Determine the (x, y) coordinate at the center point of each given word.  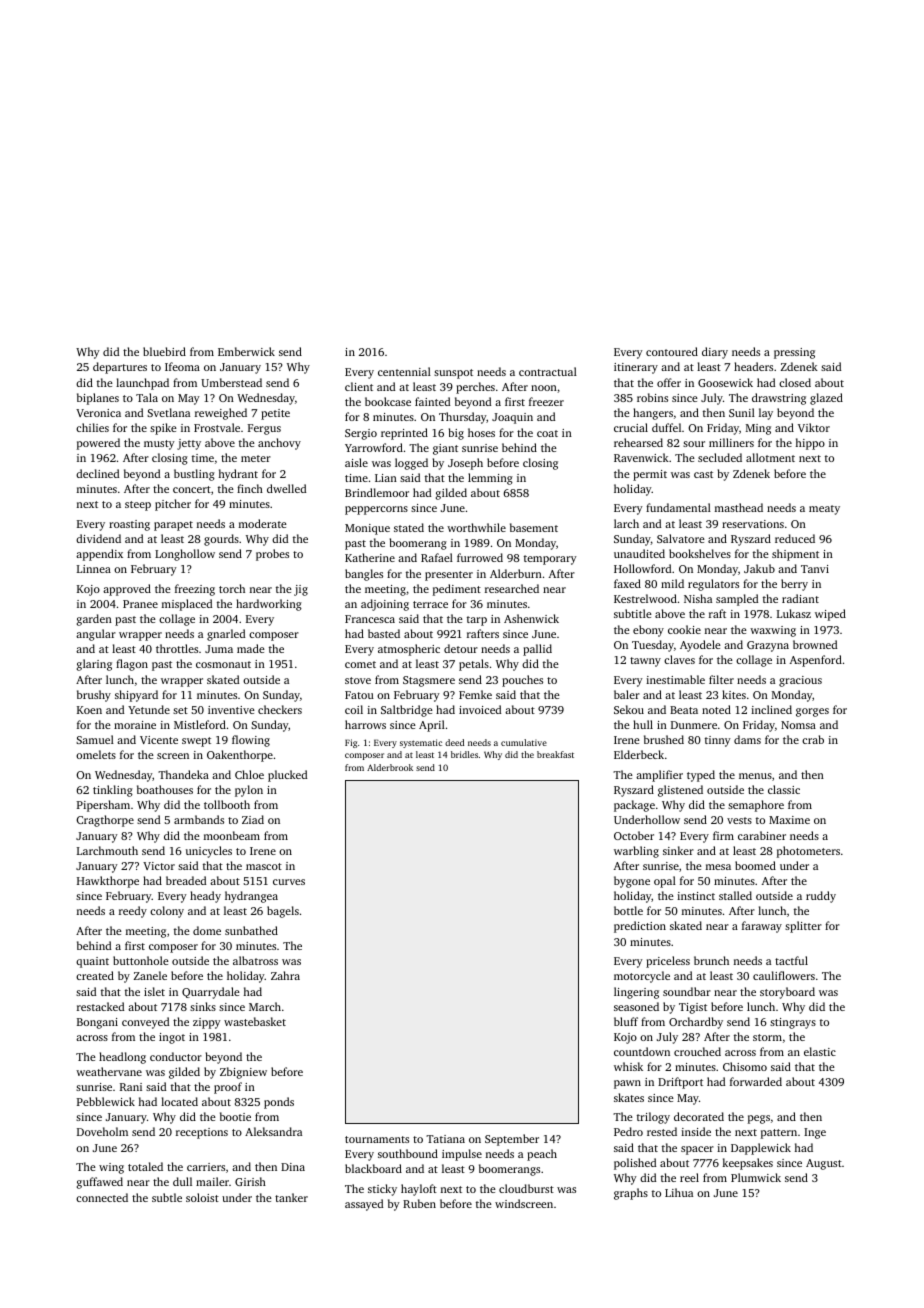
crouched (697, 1051)
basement (534, 527)
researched (512, 588)
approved (127, 590)
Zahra (285, 975)
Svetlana (168, 412)
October (634, 835)
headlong (122, 1058)
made (251, 648)
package (634, 806)
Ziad (253, 819)
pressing (794, 353)
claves (679, 659)
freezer (546, 401)
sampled (737, 600)
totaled (145, 1166)
